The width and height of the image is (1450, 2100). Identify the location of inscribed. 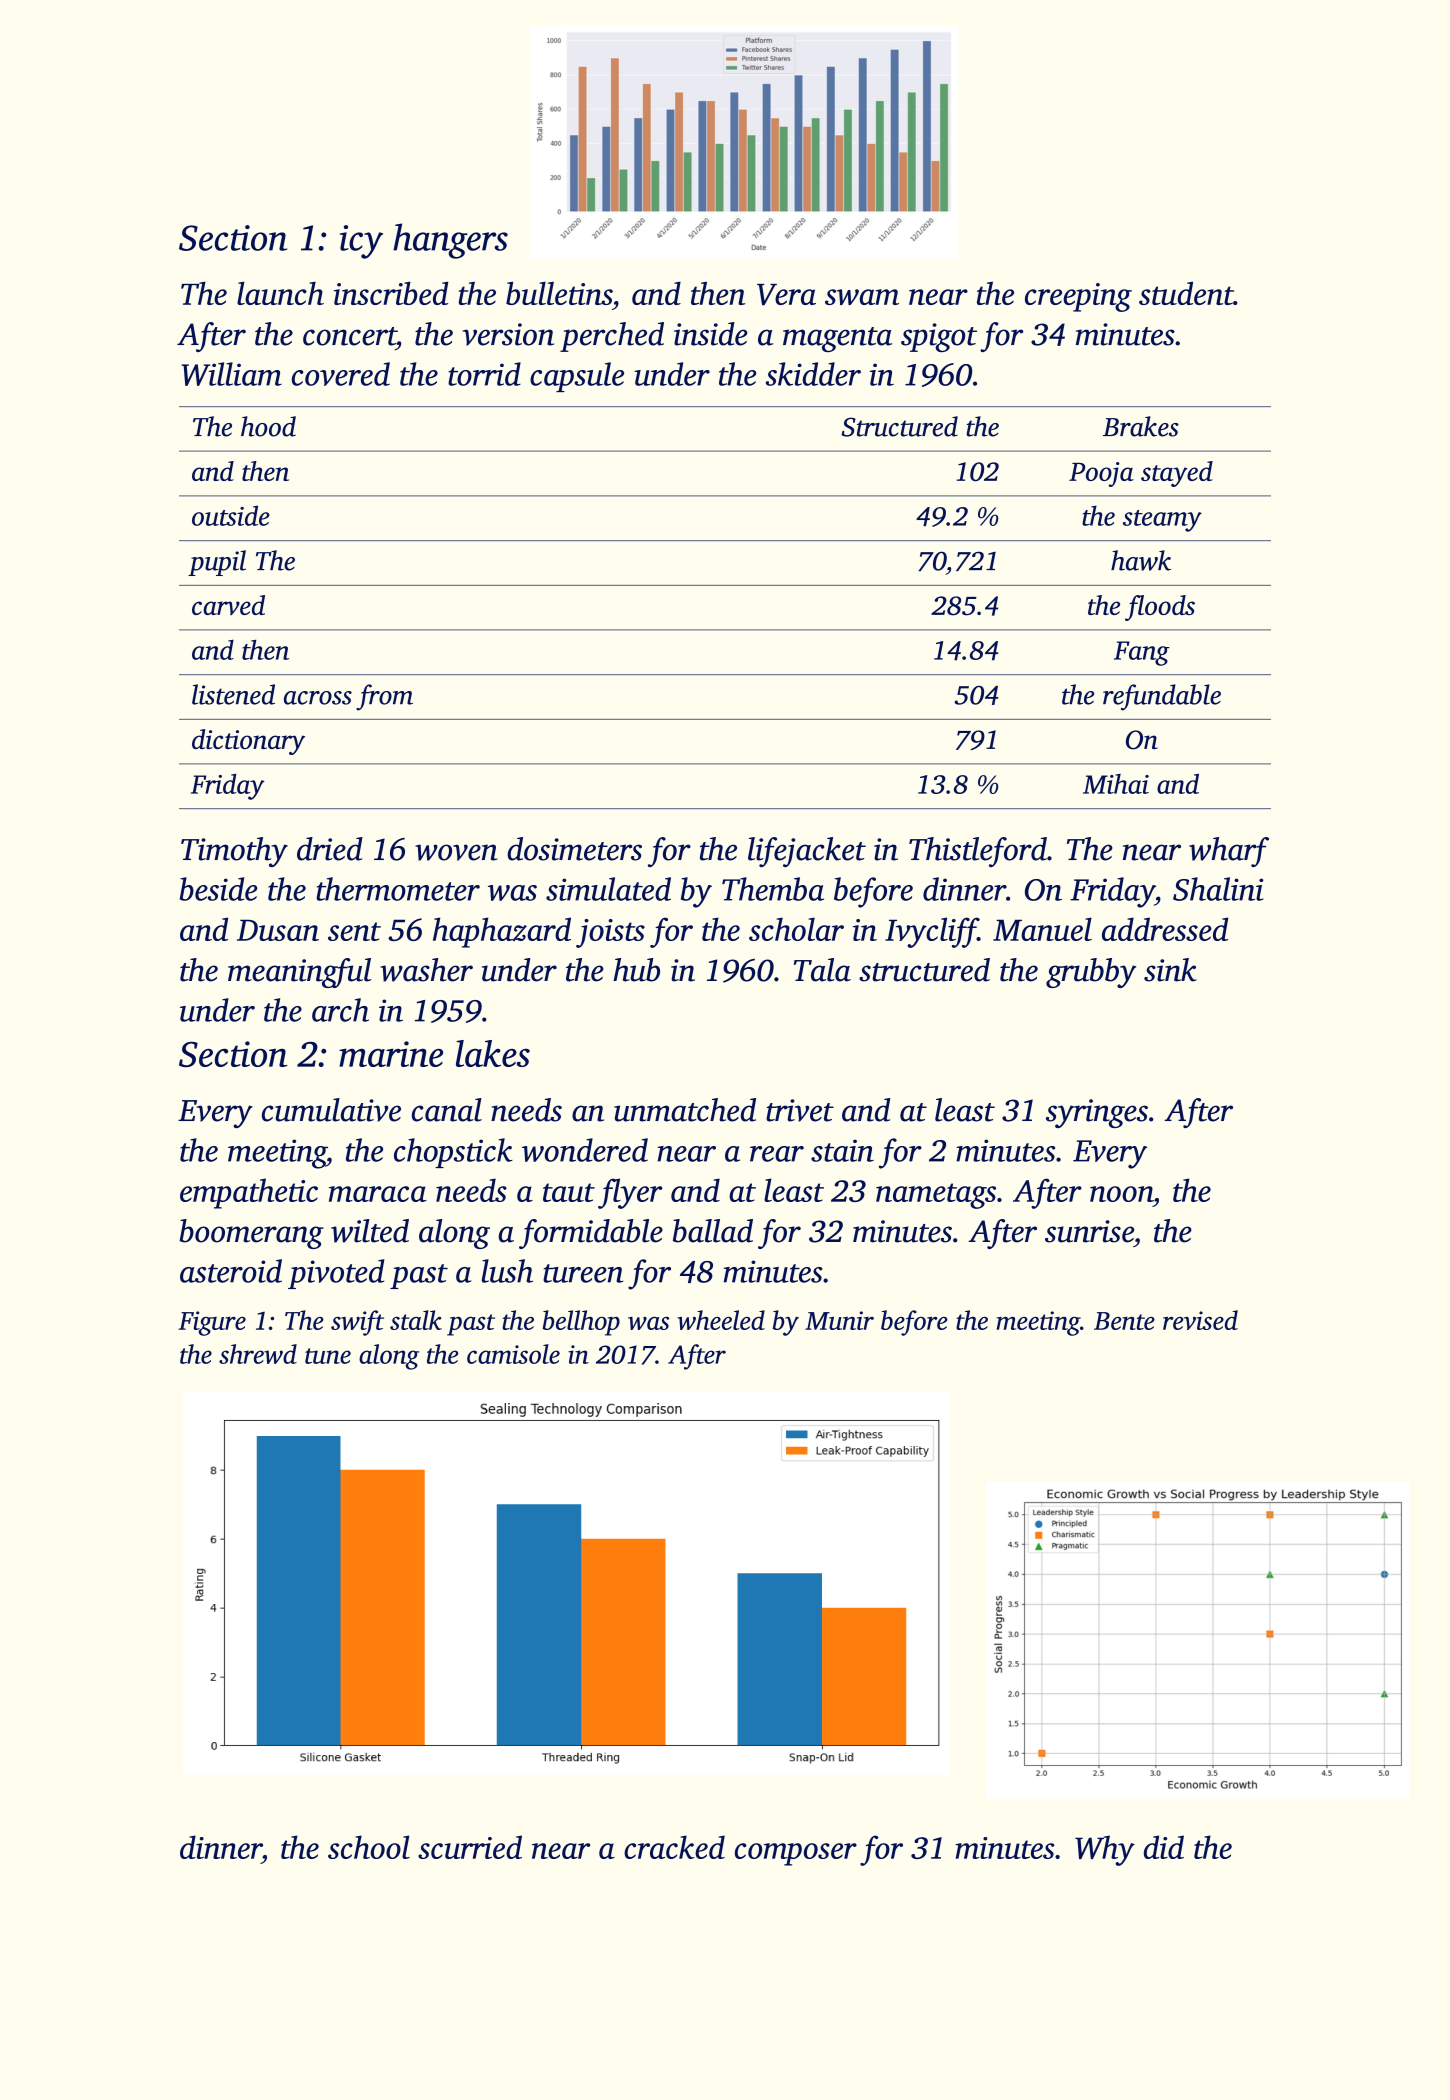
(391, 293).
